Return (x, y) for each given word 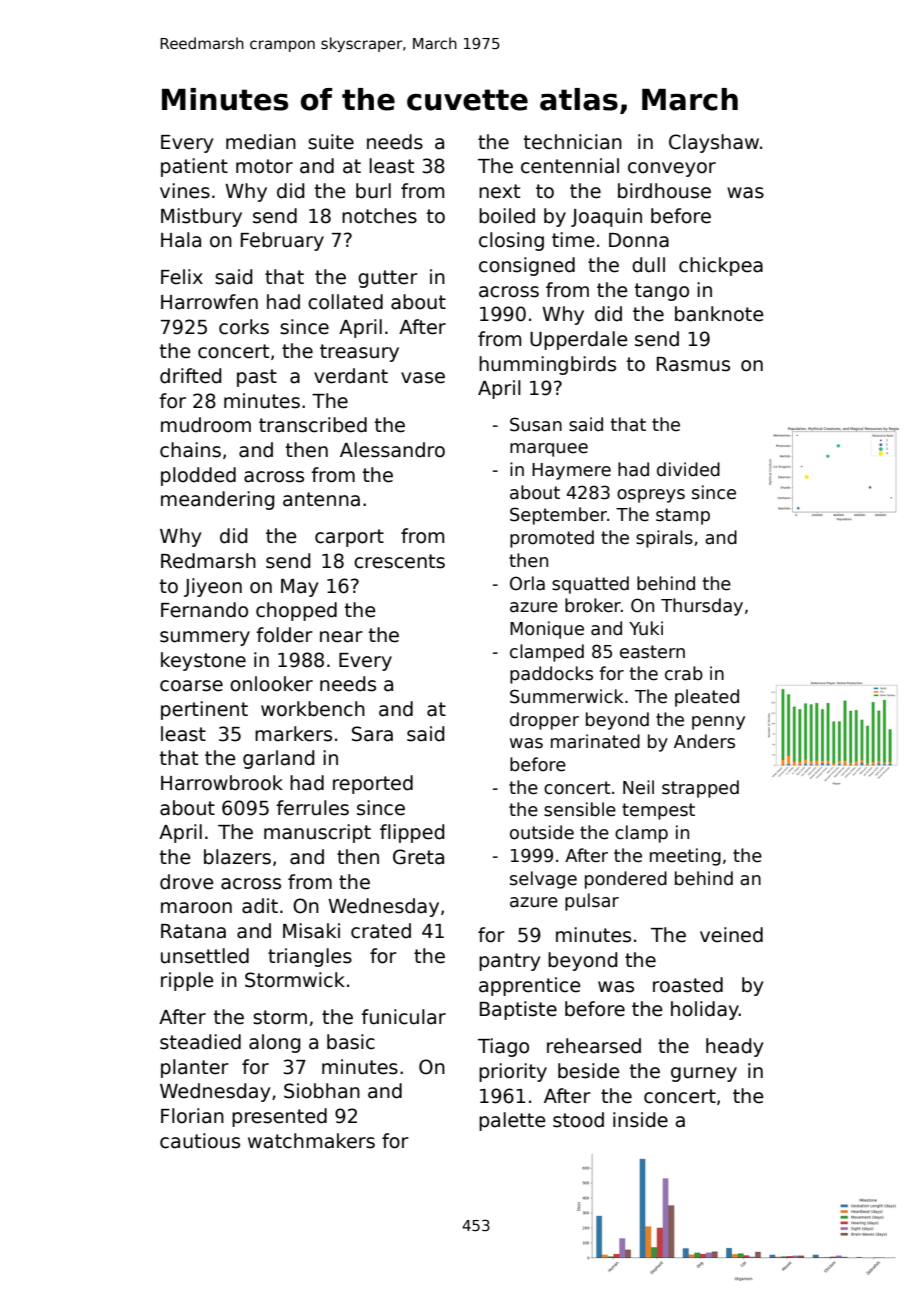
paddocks (551, 675)
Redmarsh (208, 561)
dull (648, 265)
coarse (191, 686)
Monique (547, 630)
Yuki (646, 628)
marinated (595, 741)
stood (578, 1120)
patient (194, 167)
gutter (388, 279)
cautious (200, 1141)
